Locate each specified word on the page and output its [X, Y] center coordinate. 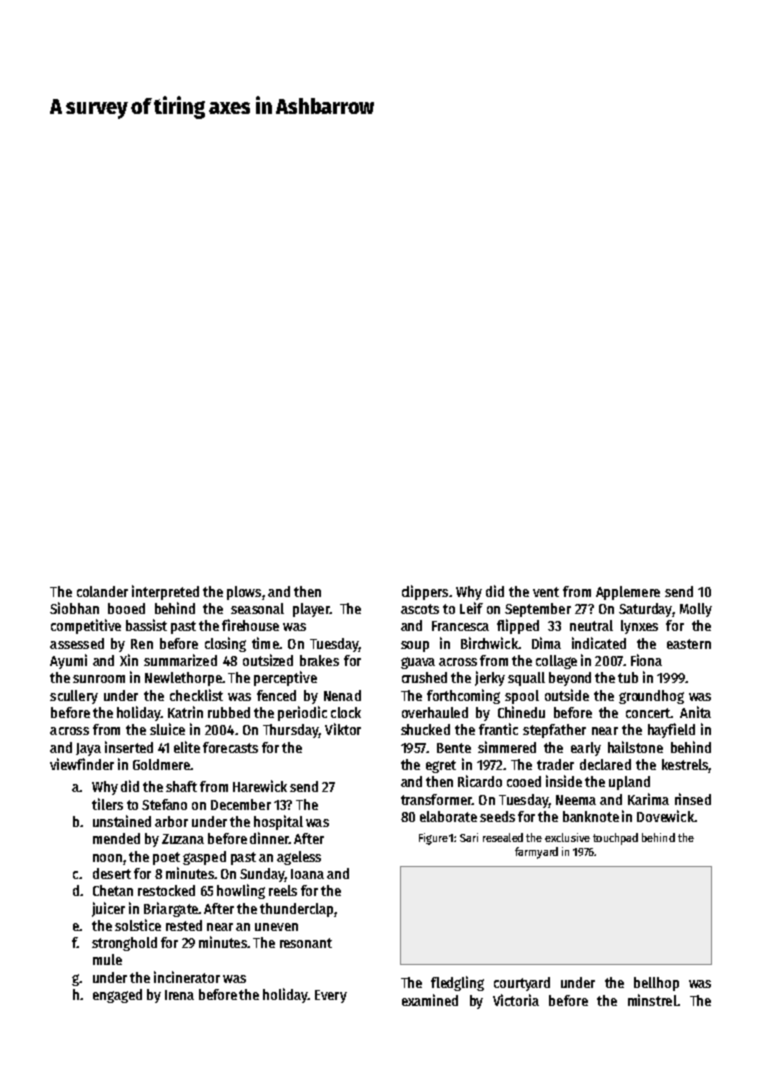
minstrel [652, 1000]
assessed [77, 643]
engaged [117, 996]
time [265, 643]
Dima [546, 643]
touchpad [615, 839]
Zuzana [183, 839]
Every [331, 996]
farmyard [536, 853]
